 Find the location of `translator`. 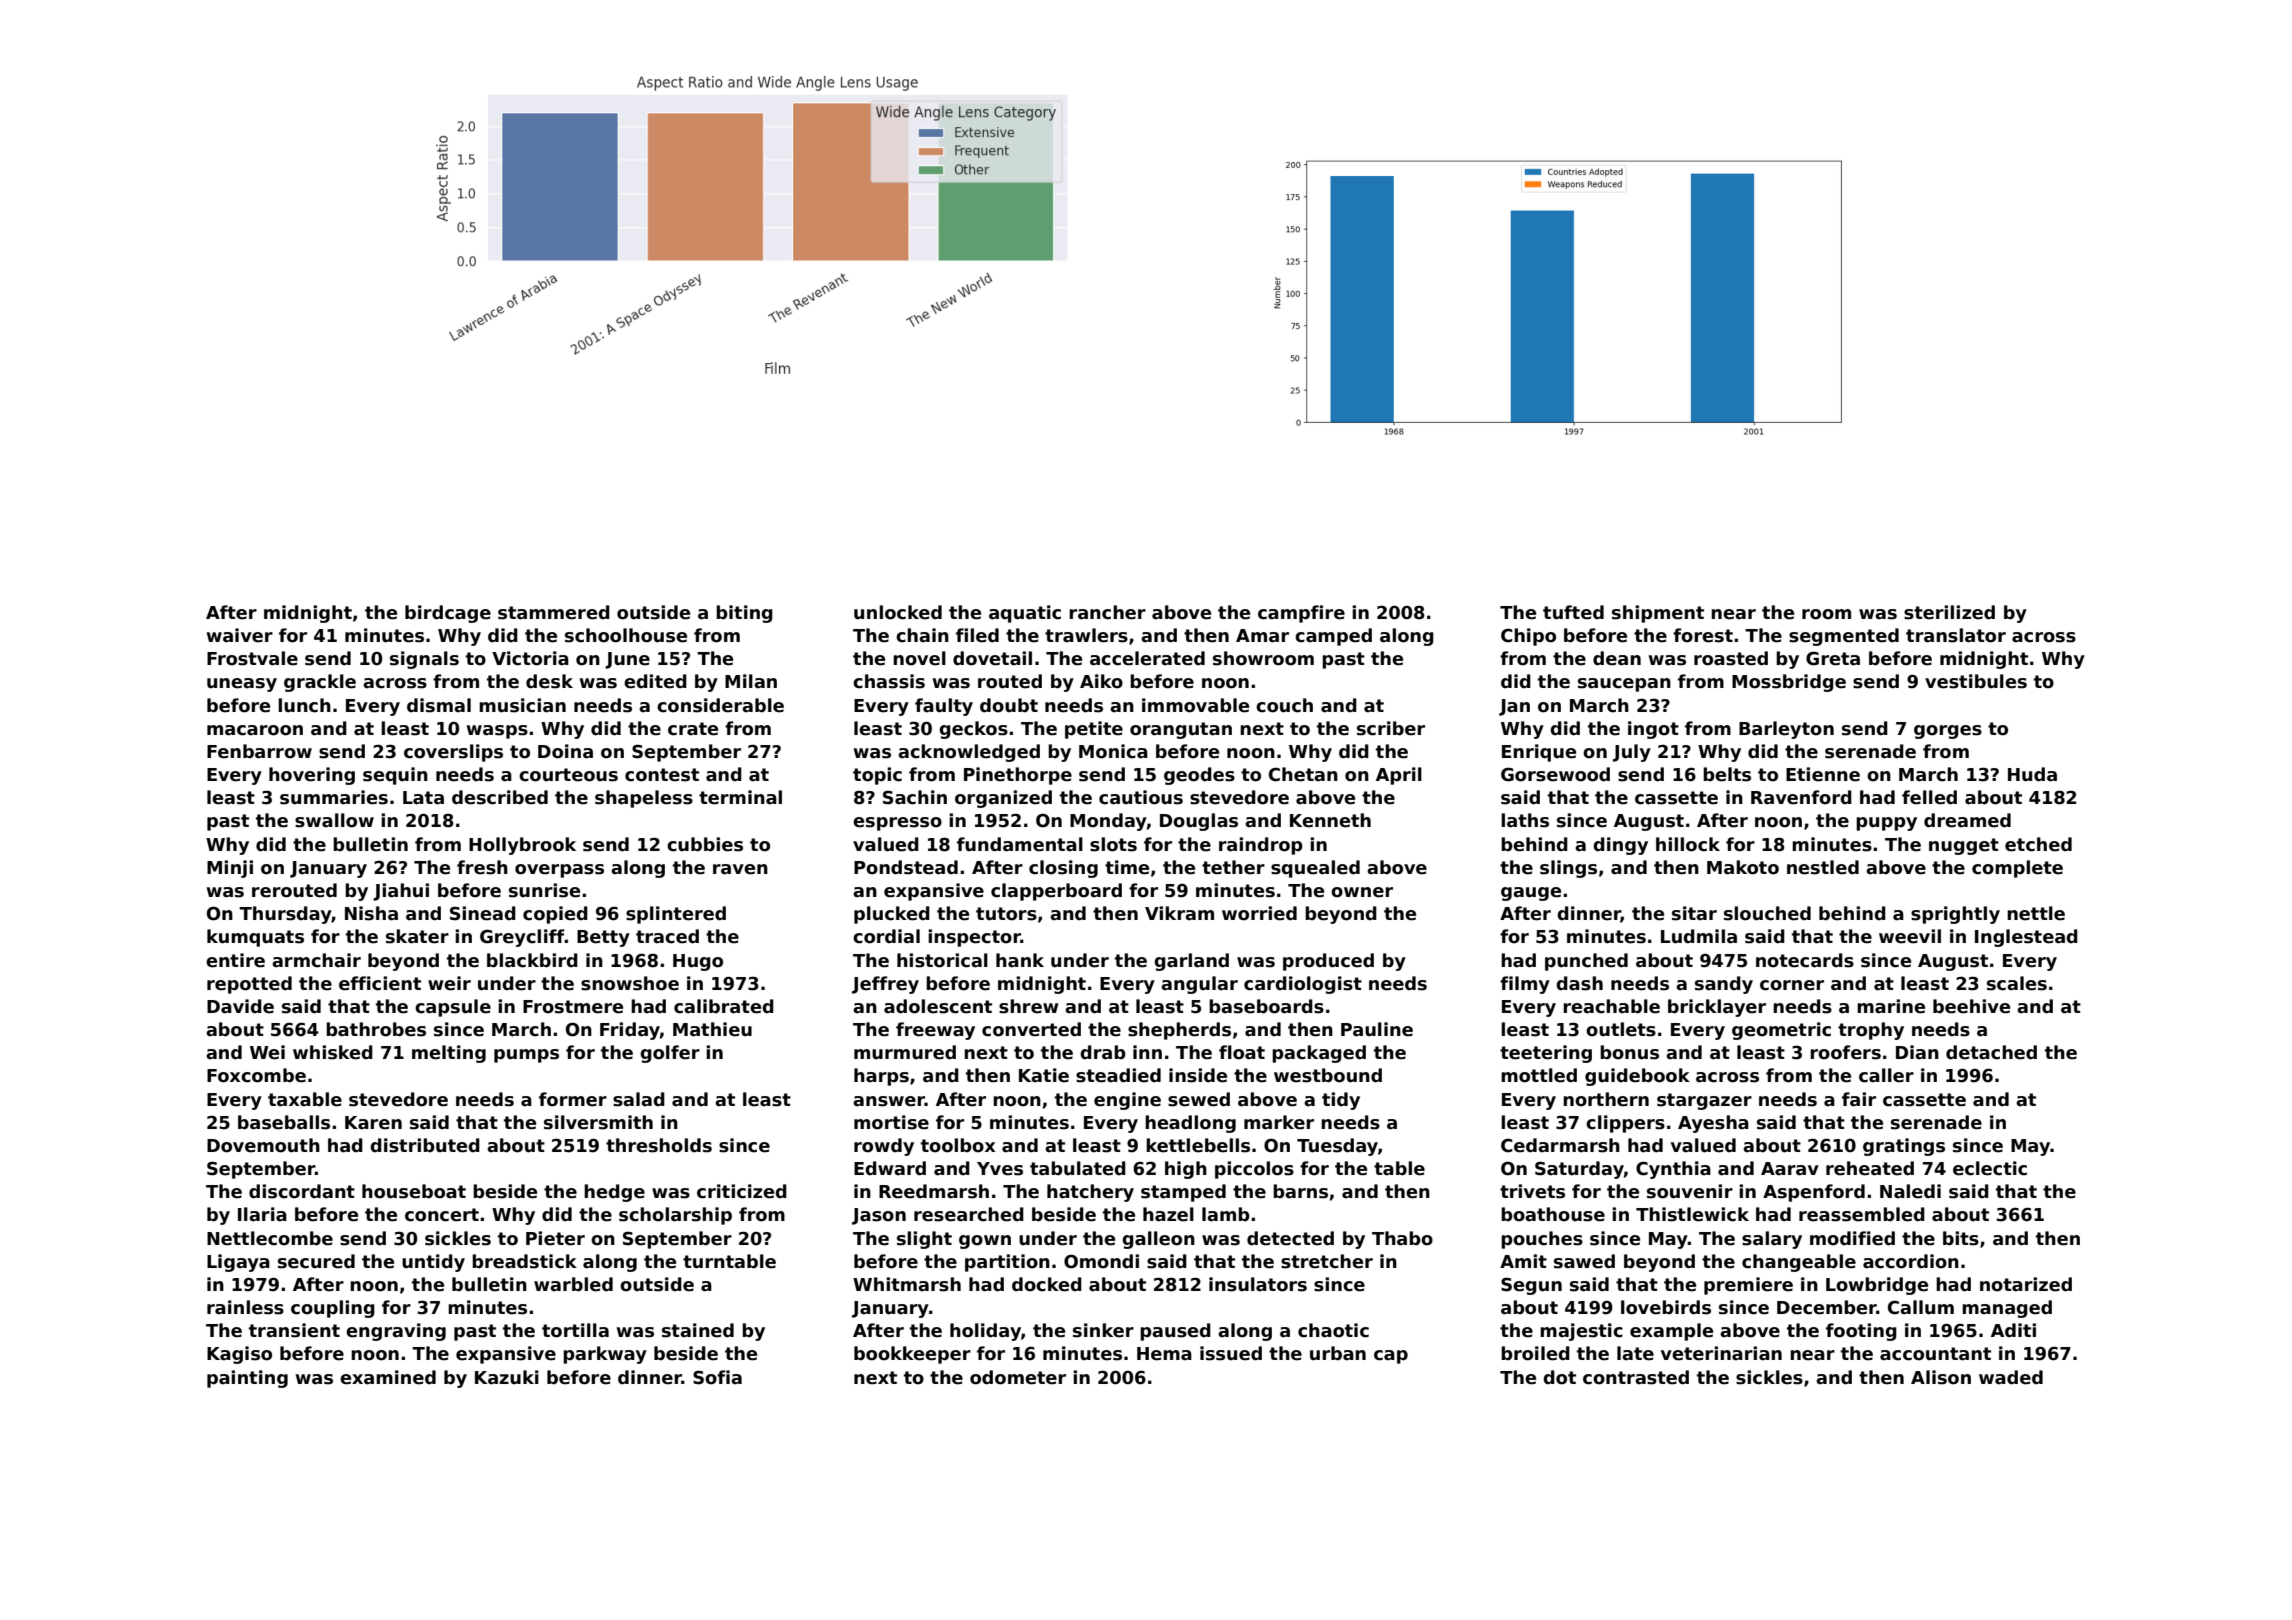

translator is located at coordinates (1956, 635).
